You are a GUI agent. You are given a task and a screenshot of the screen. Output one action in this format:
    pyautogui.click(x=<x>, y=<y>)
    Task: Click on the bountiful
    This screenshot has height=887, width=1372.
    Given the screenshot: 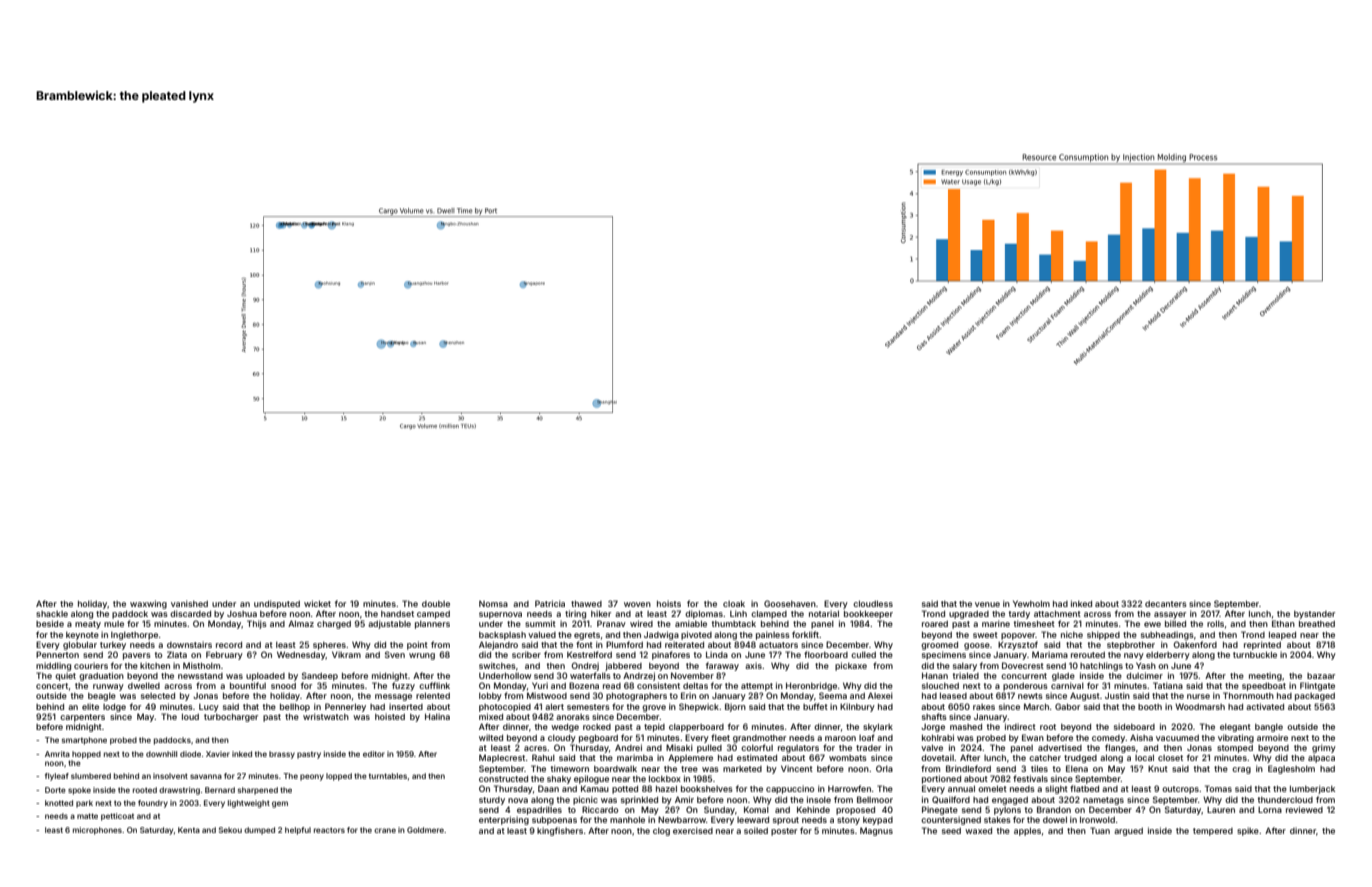 What is the action you would take?
    pyautogui.click(x=248, y=685)
